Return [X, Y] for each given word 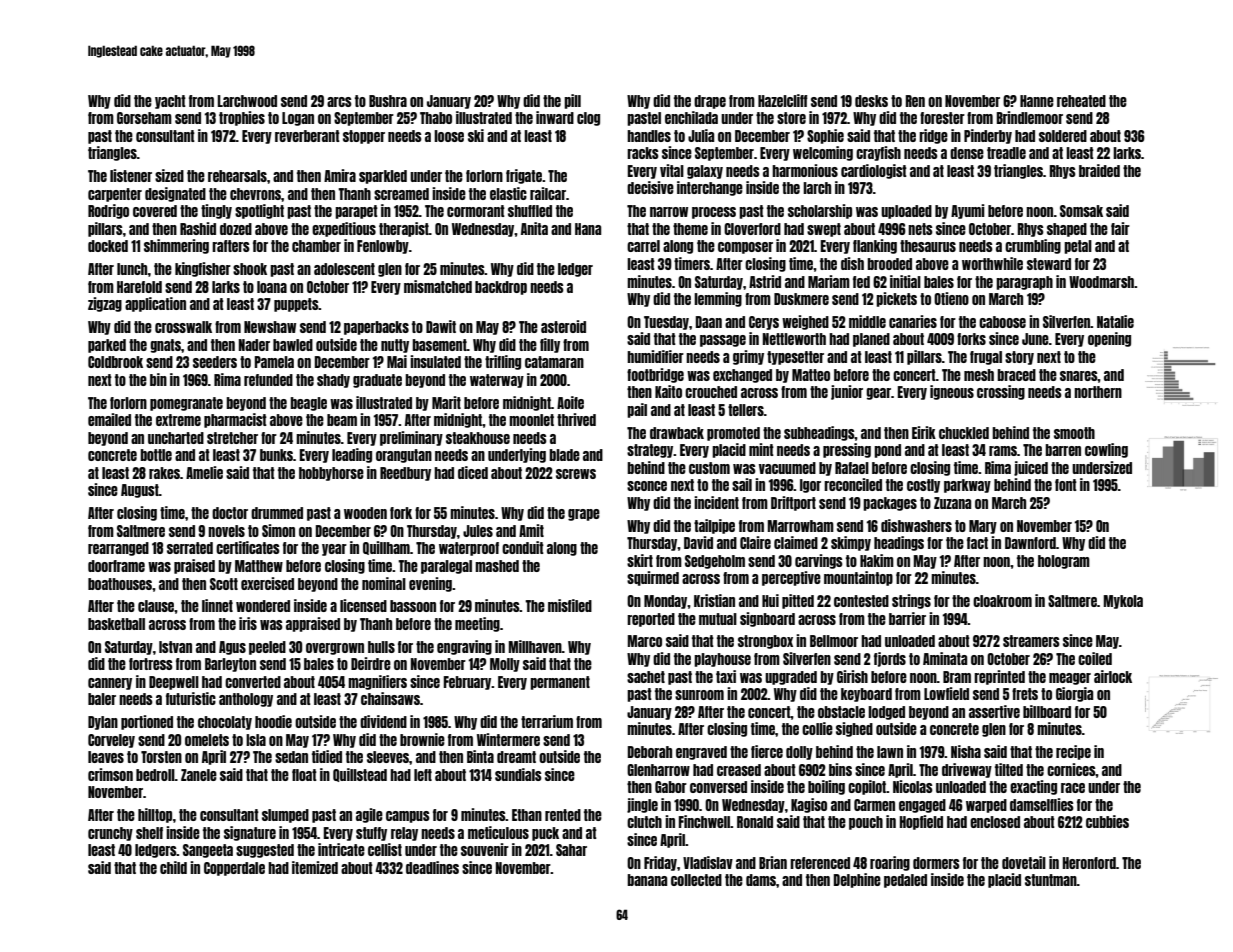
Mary [983, 527]
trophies [242, 118]
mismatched [438, 286]
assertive [994, 711]
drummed [277, 513]
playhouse [722, 660]
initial [905, 281]
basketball [116, 624]
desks [871, 101]
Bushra [388, 101]
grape [584, 515]
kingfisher [203, 269]
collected [696, 880]
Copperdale [234, 869]
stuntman [1051, 880]
